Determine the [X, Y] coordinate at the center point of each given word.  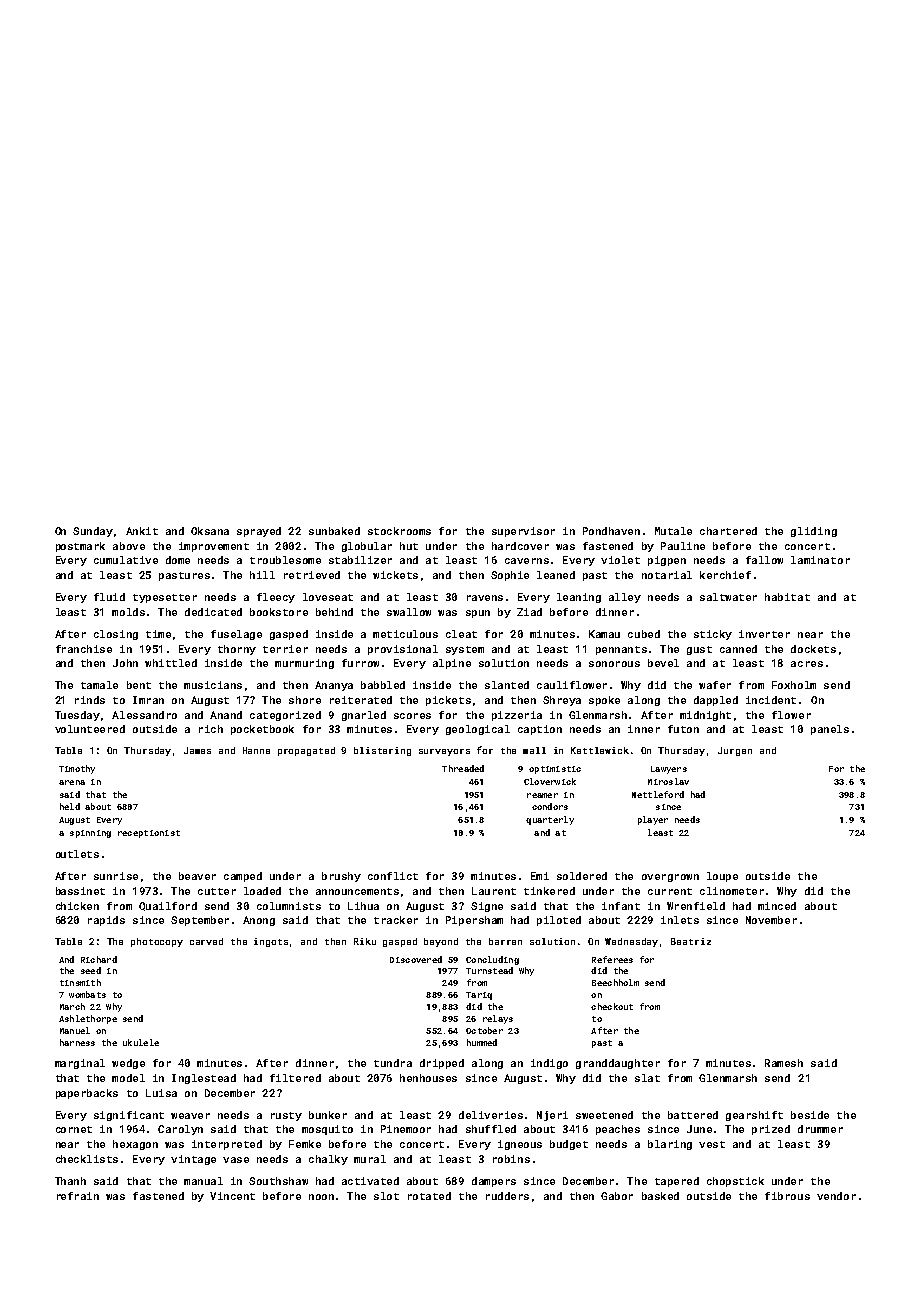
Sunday [93, 532]
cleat [461, 634]
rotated [429, 1196]
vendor [836, 1196]
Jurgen [735, 751]
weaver [190, 1116]
